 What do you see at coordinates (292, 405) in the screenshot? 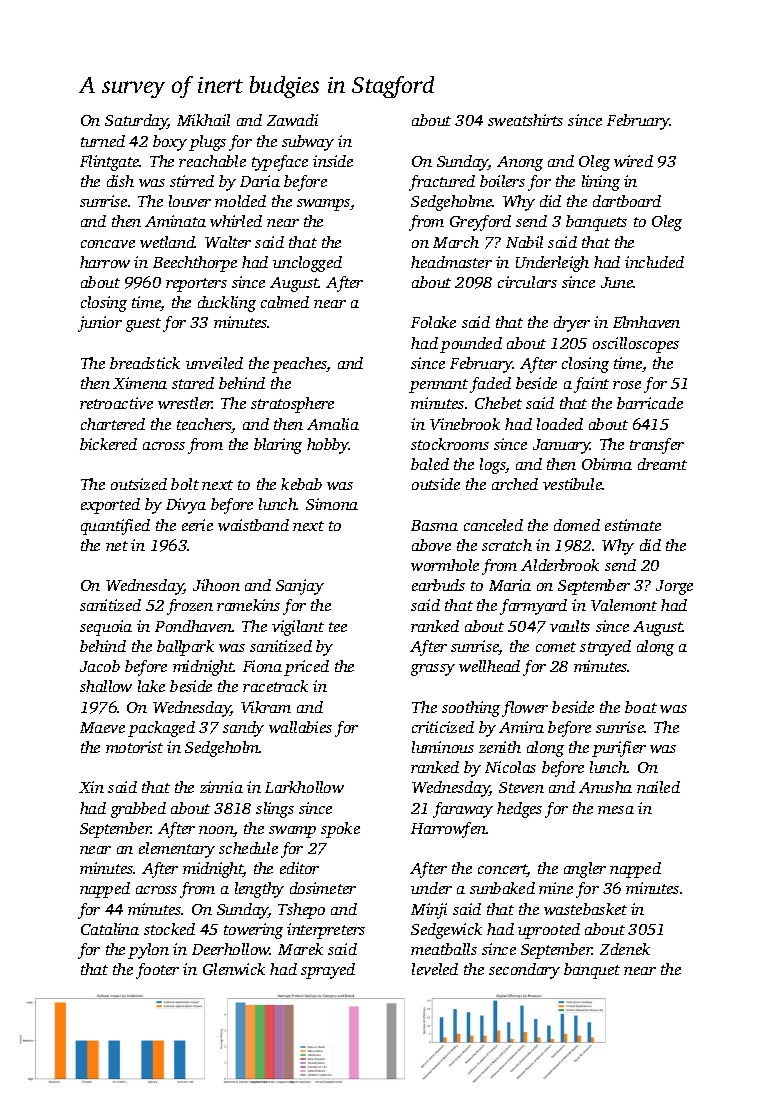
I see `stratosphere` at bounding box center [292, 405].
